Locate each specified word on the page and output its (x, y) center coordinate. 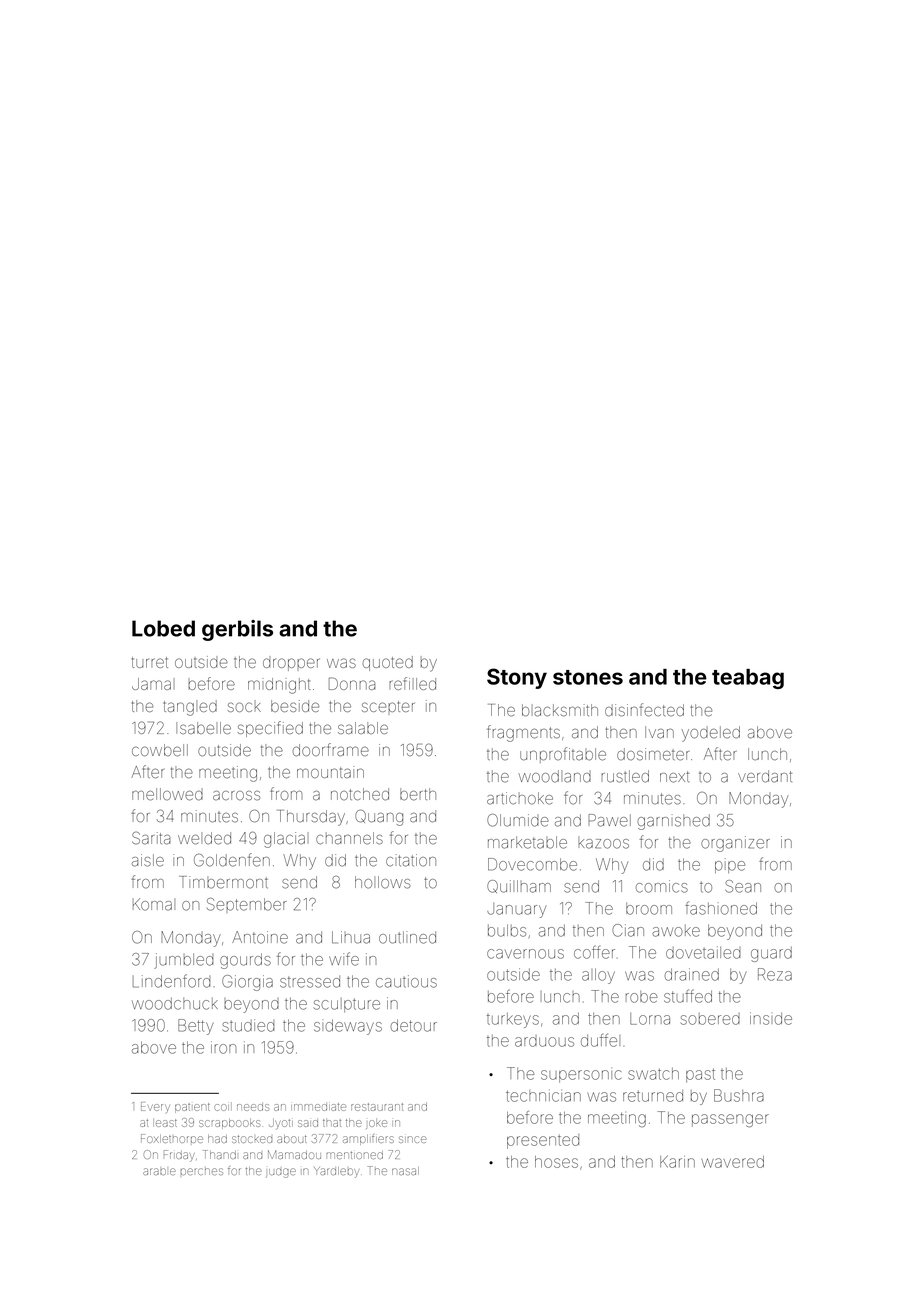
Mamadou (294, 1154)
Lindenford (171, 981)
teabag (748, 679)
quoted (388, 663)
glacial (284, 840)
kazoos (603, 843)
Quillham (519, 886)
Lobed (163, 628)
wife (344, 959)
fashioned (721, 908)
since (412, 1139)
